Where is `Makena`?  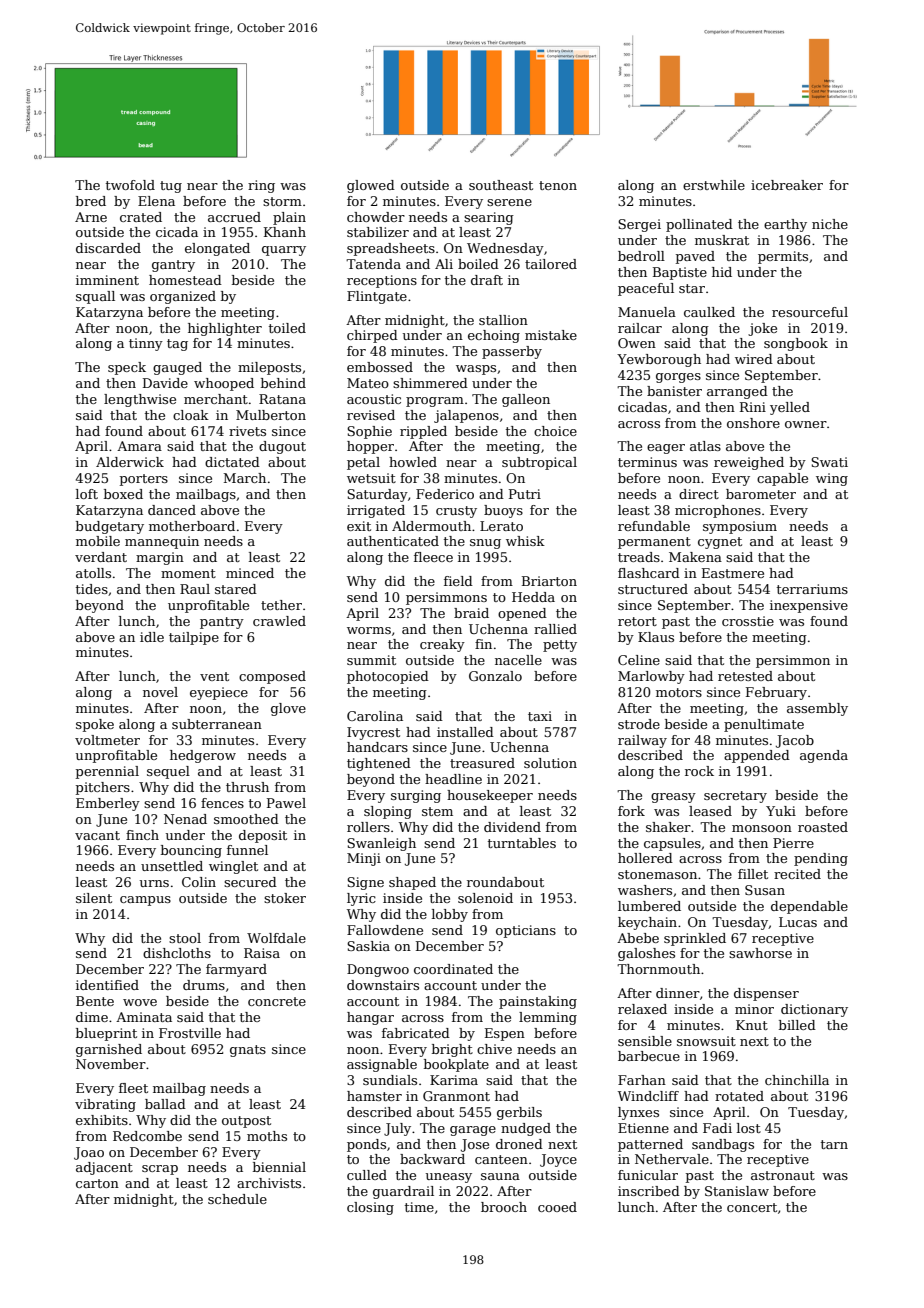 Makena is located at coordinates (695, 557).
